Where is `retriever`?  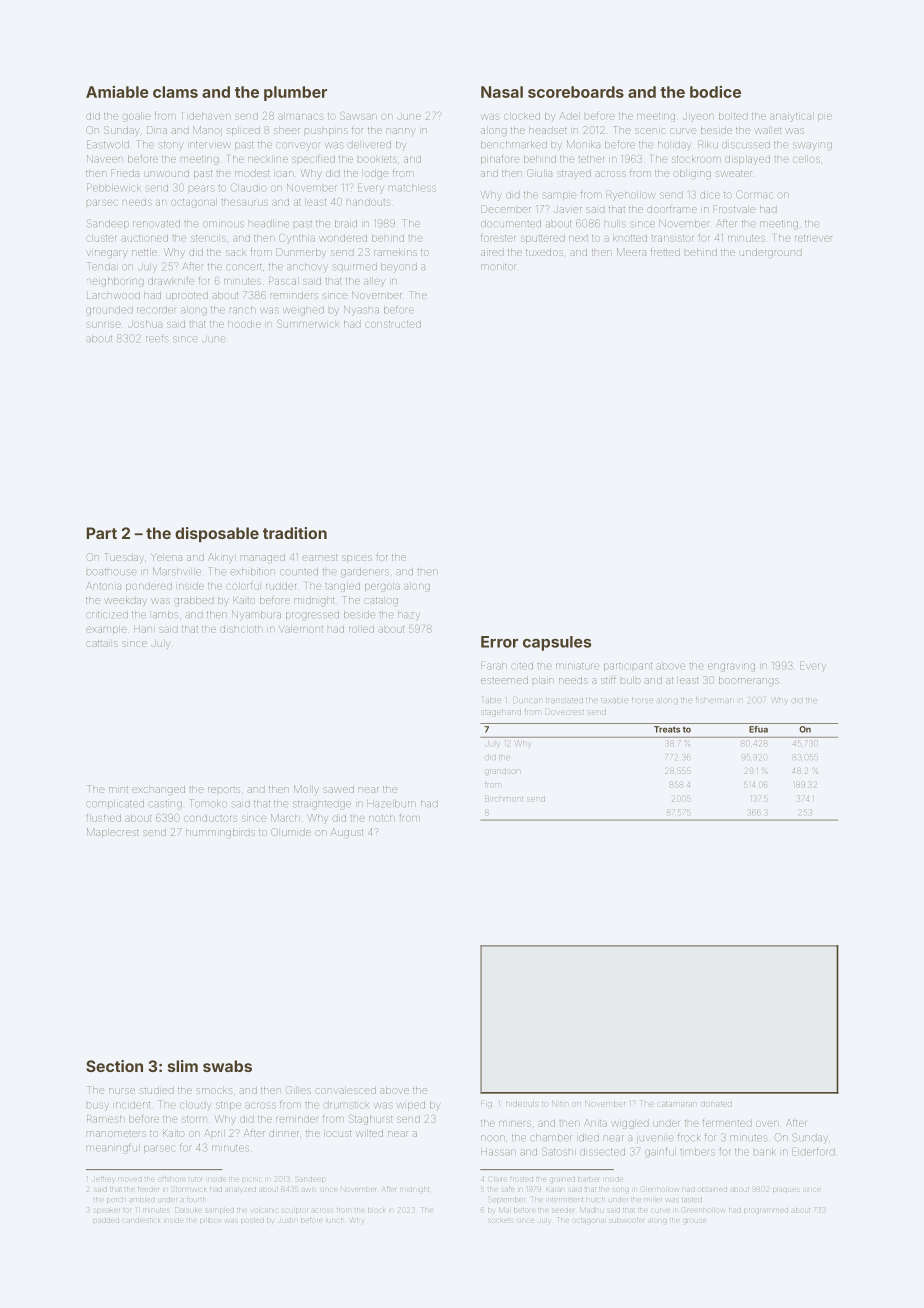
retriever is located at coordinates (813, 238).
